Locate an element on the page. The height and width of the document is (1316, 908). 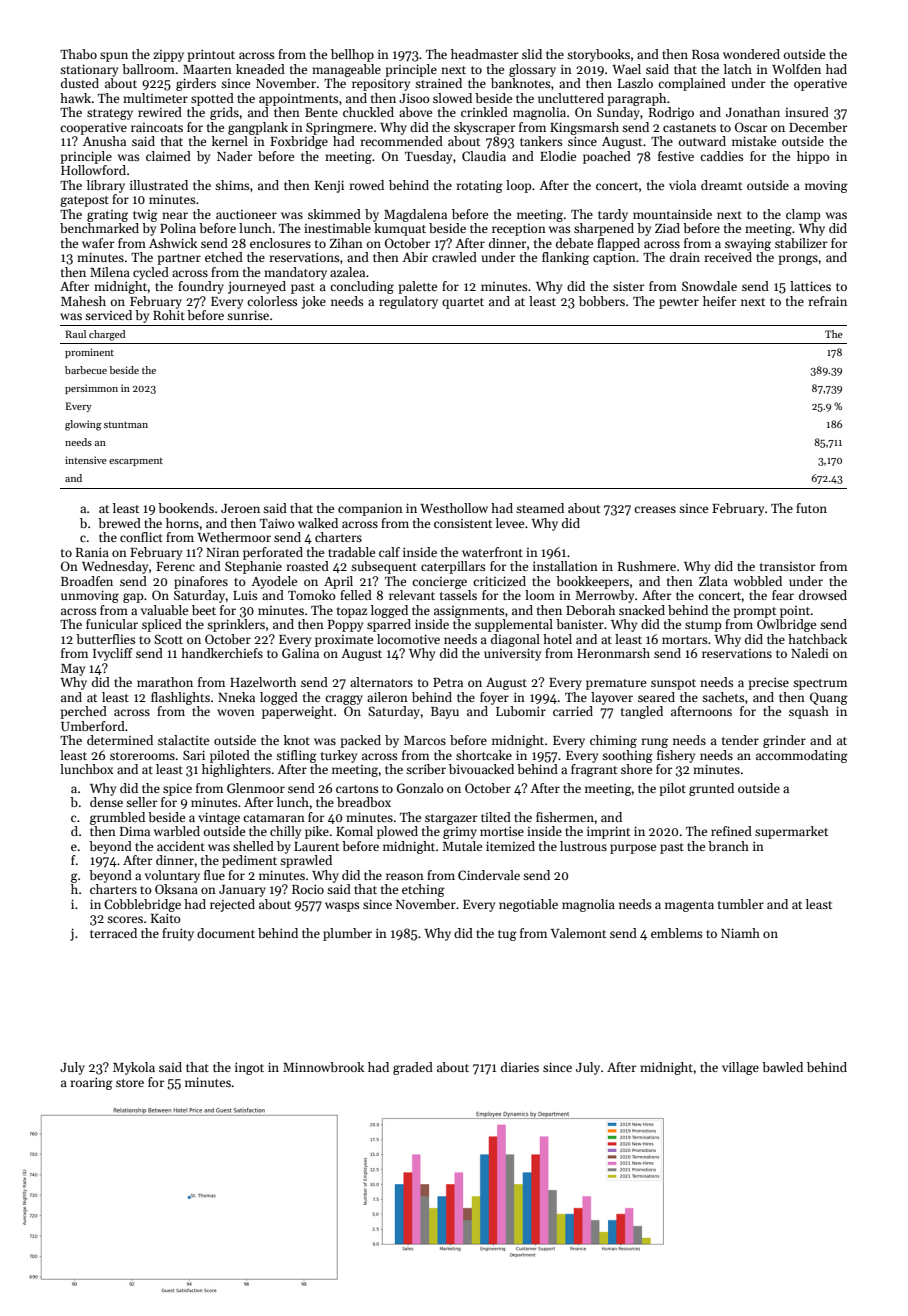
tug is located at coordinates (507, 935).
